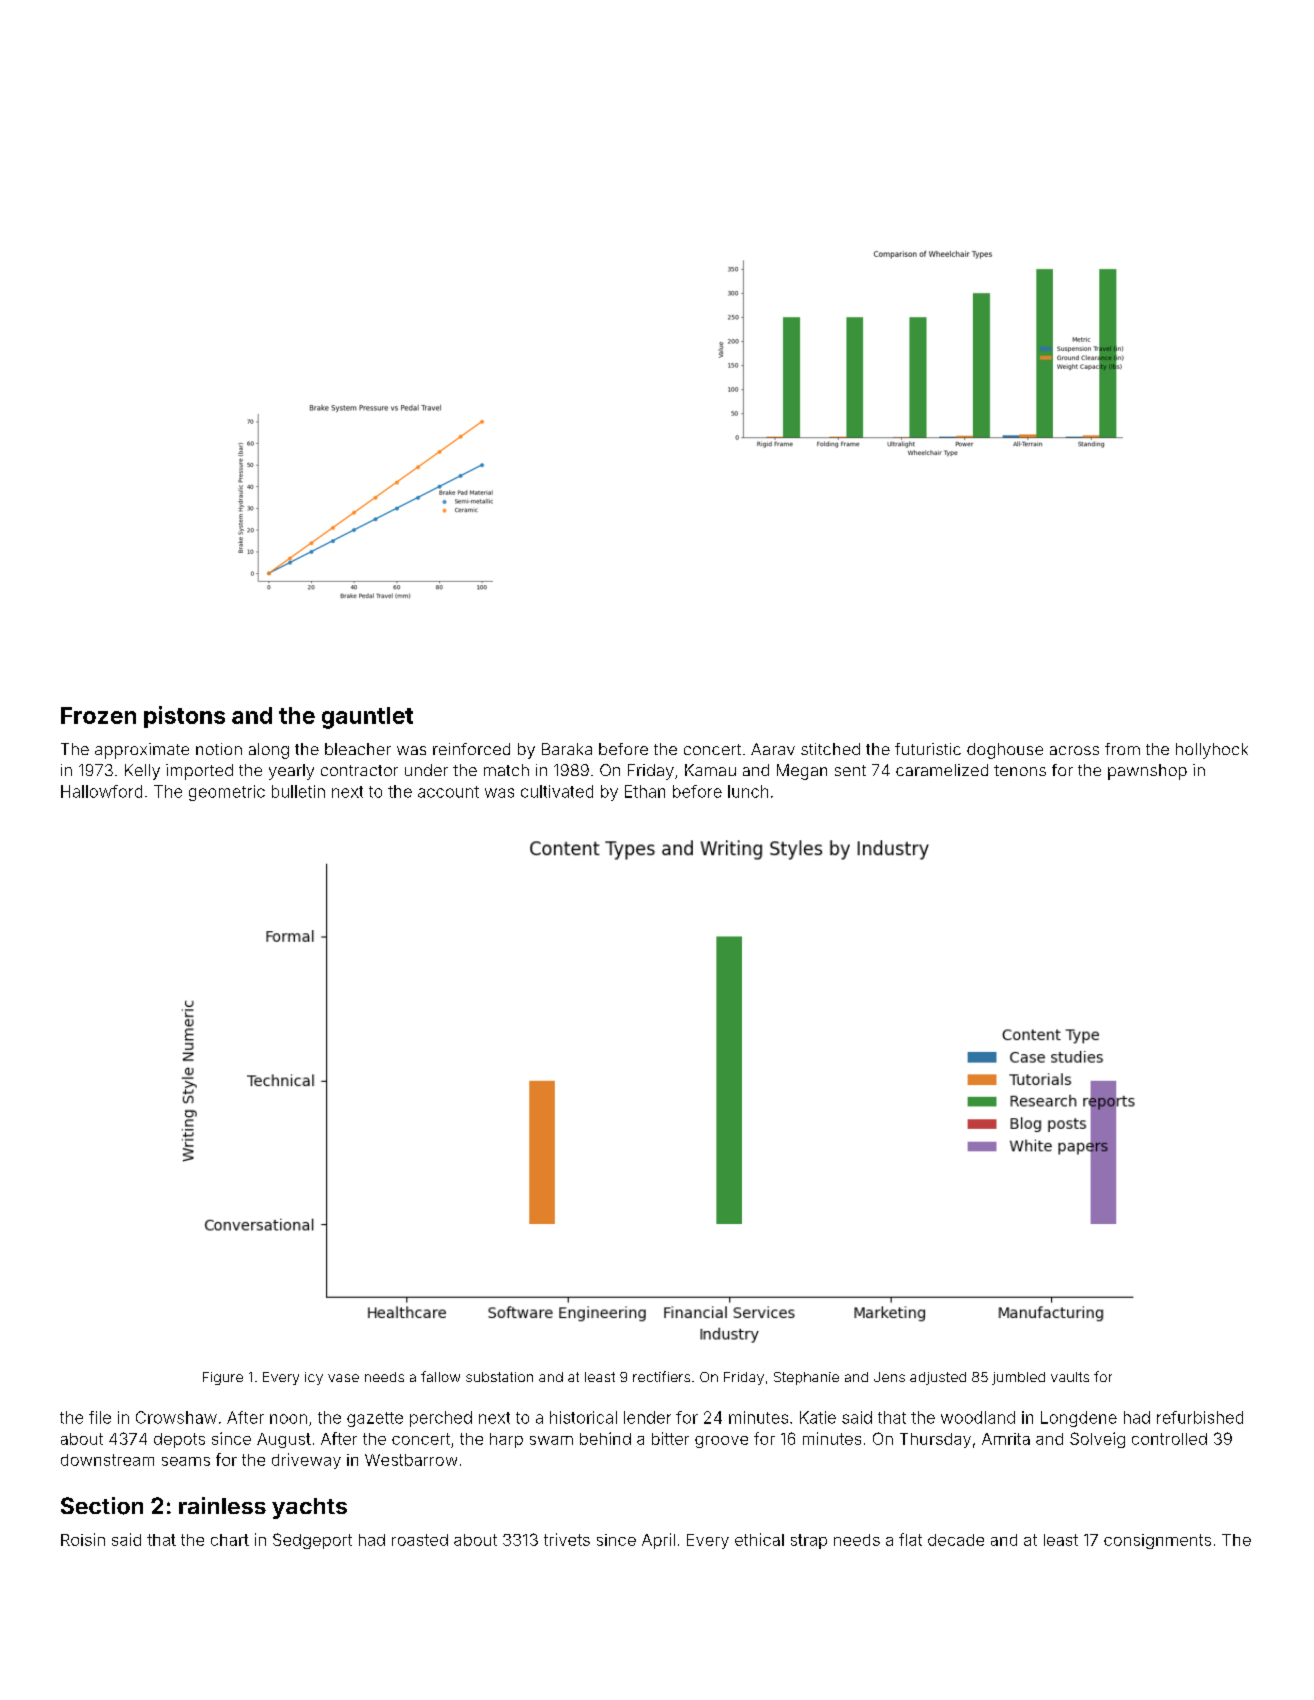 This document has height=1700, width=1314. What do you see at coordinates (1147, 772) in the document?
I see `pawnshop` at bounding box center [1147, 772].
